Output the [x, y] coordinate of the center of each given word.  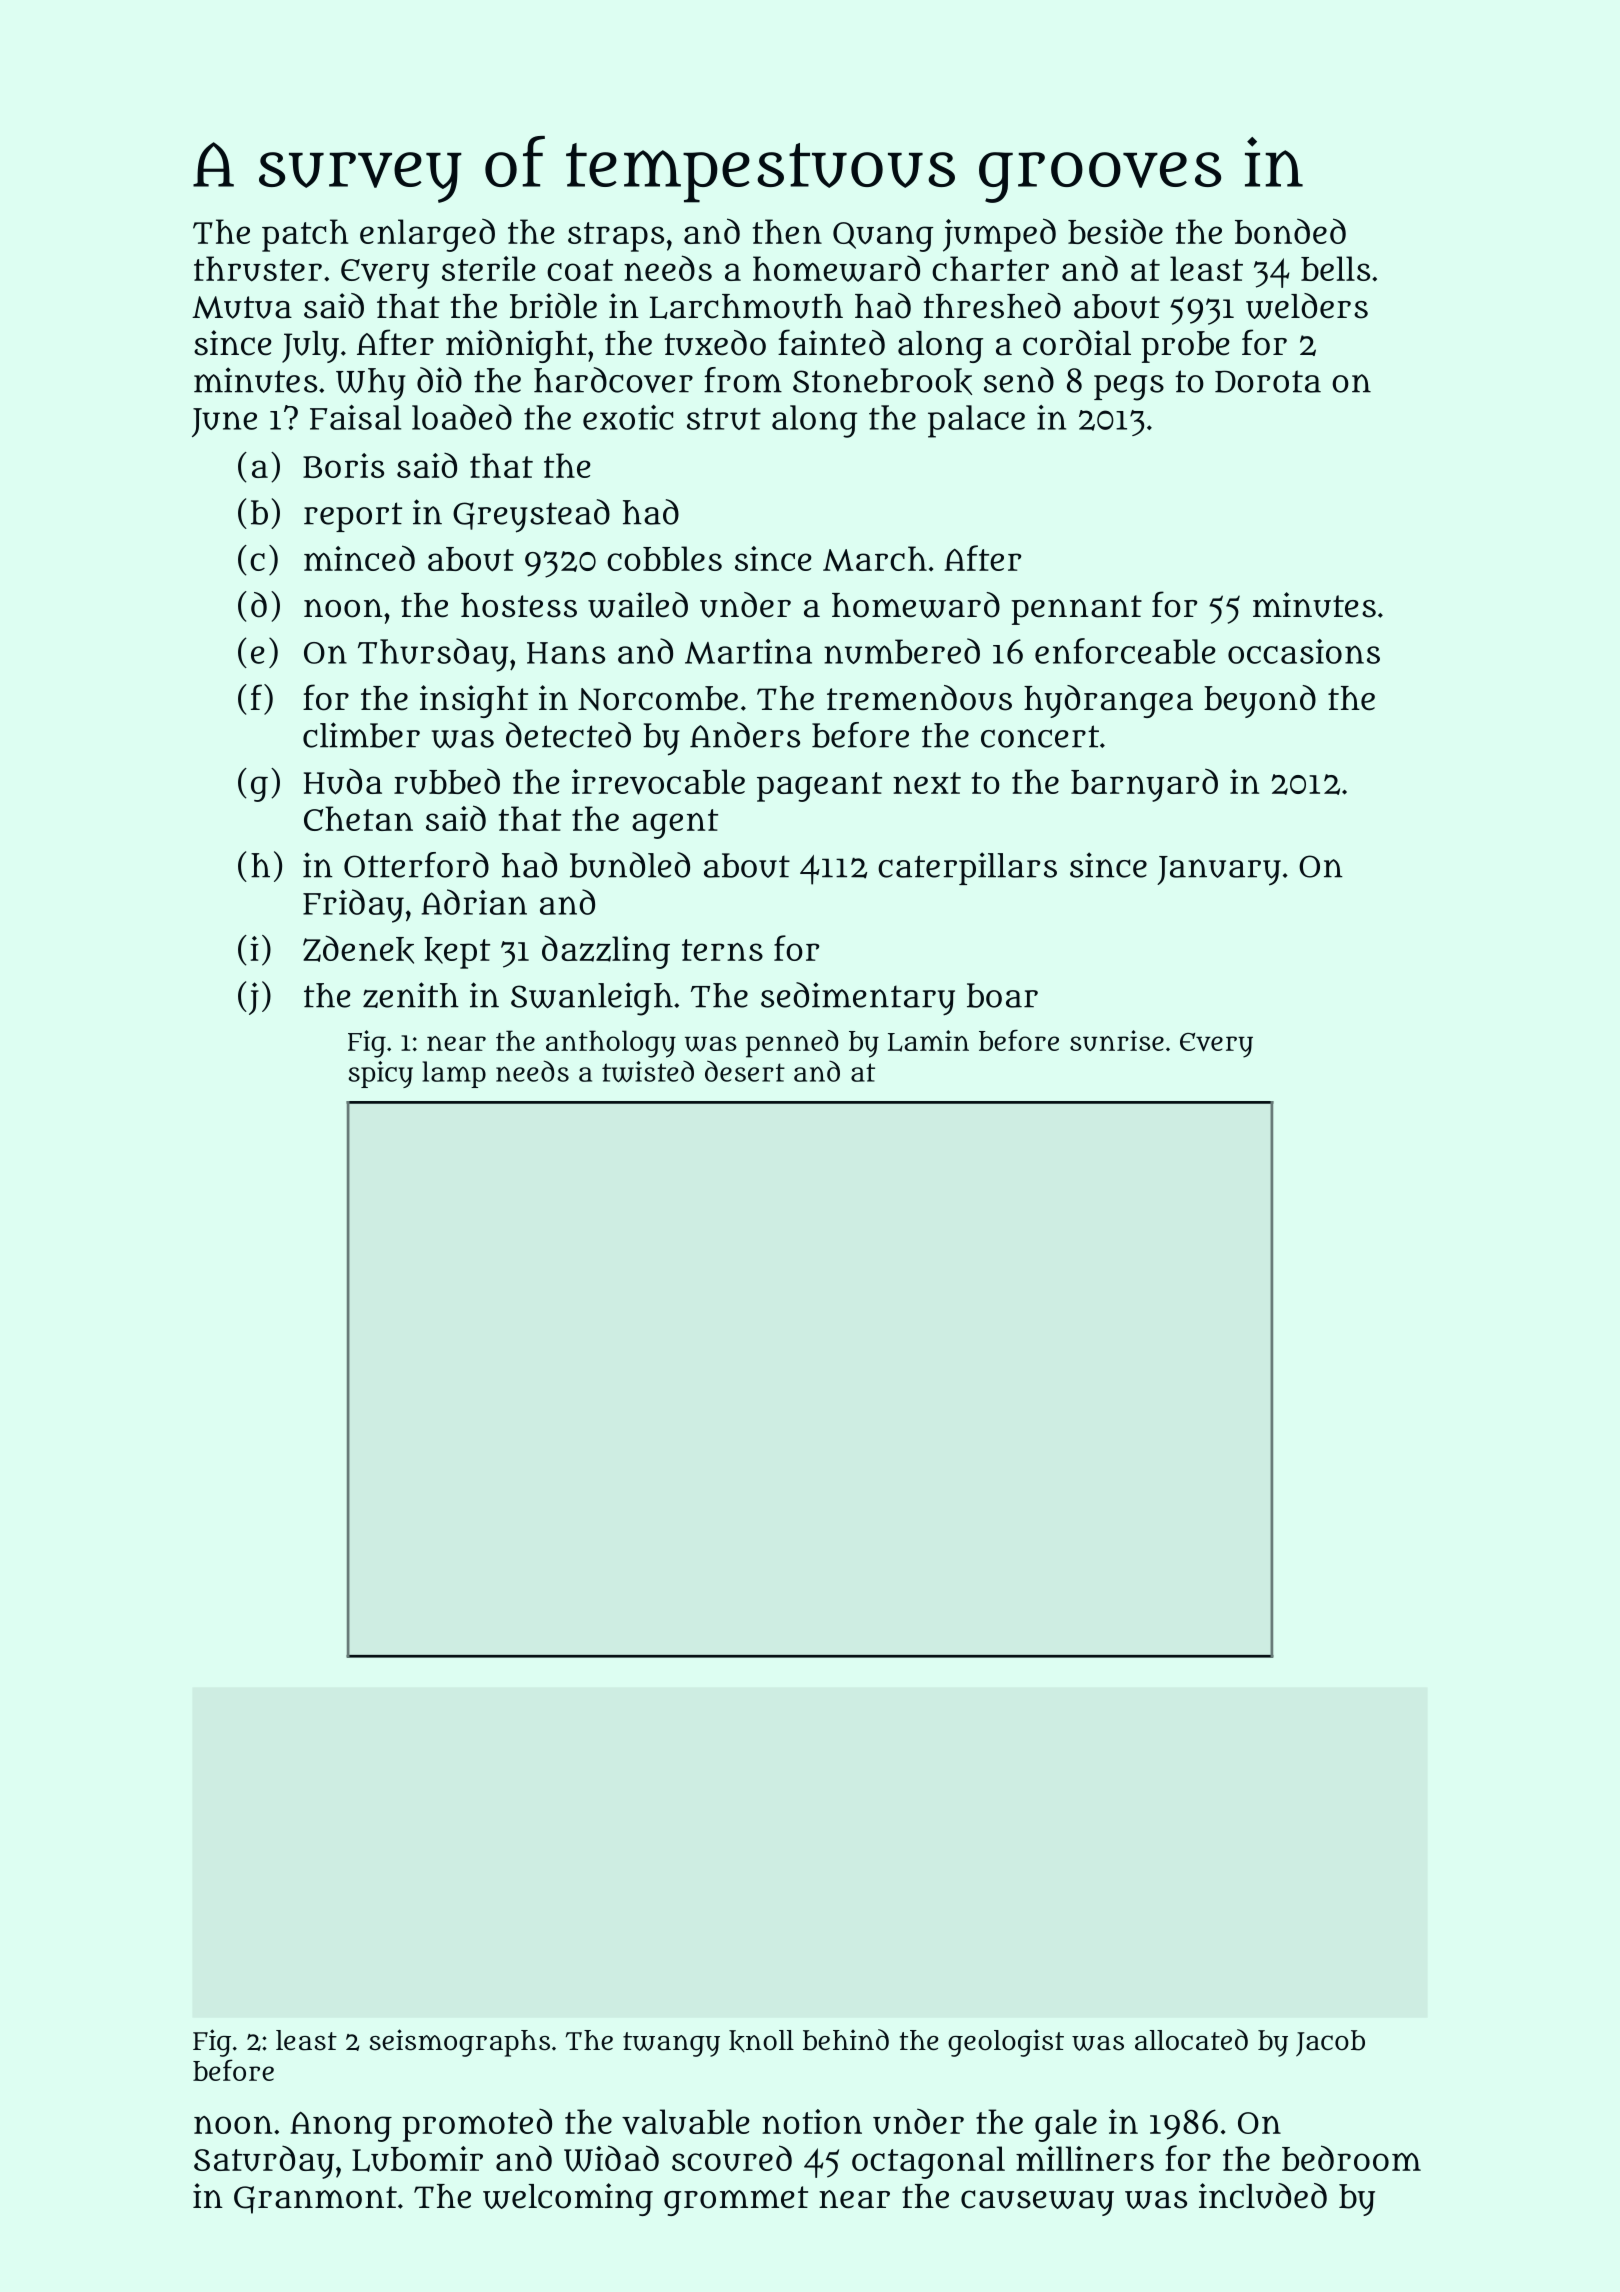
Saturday [264, 2162]
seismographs [460, 2043]
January [1219, 871]
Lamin [928, 1041]
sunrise [1117, 1040]
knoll [761, 2041]
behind [846, 2040]
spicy [380, 1074]
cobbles [664, 558]
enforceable [1125, 651]
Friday [353, 906]
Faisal [355, 417]
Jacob [1330, 2043]
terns [722, 950]
